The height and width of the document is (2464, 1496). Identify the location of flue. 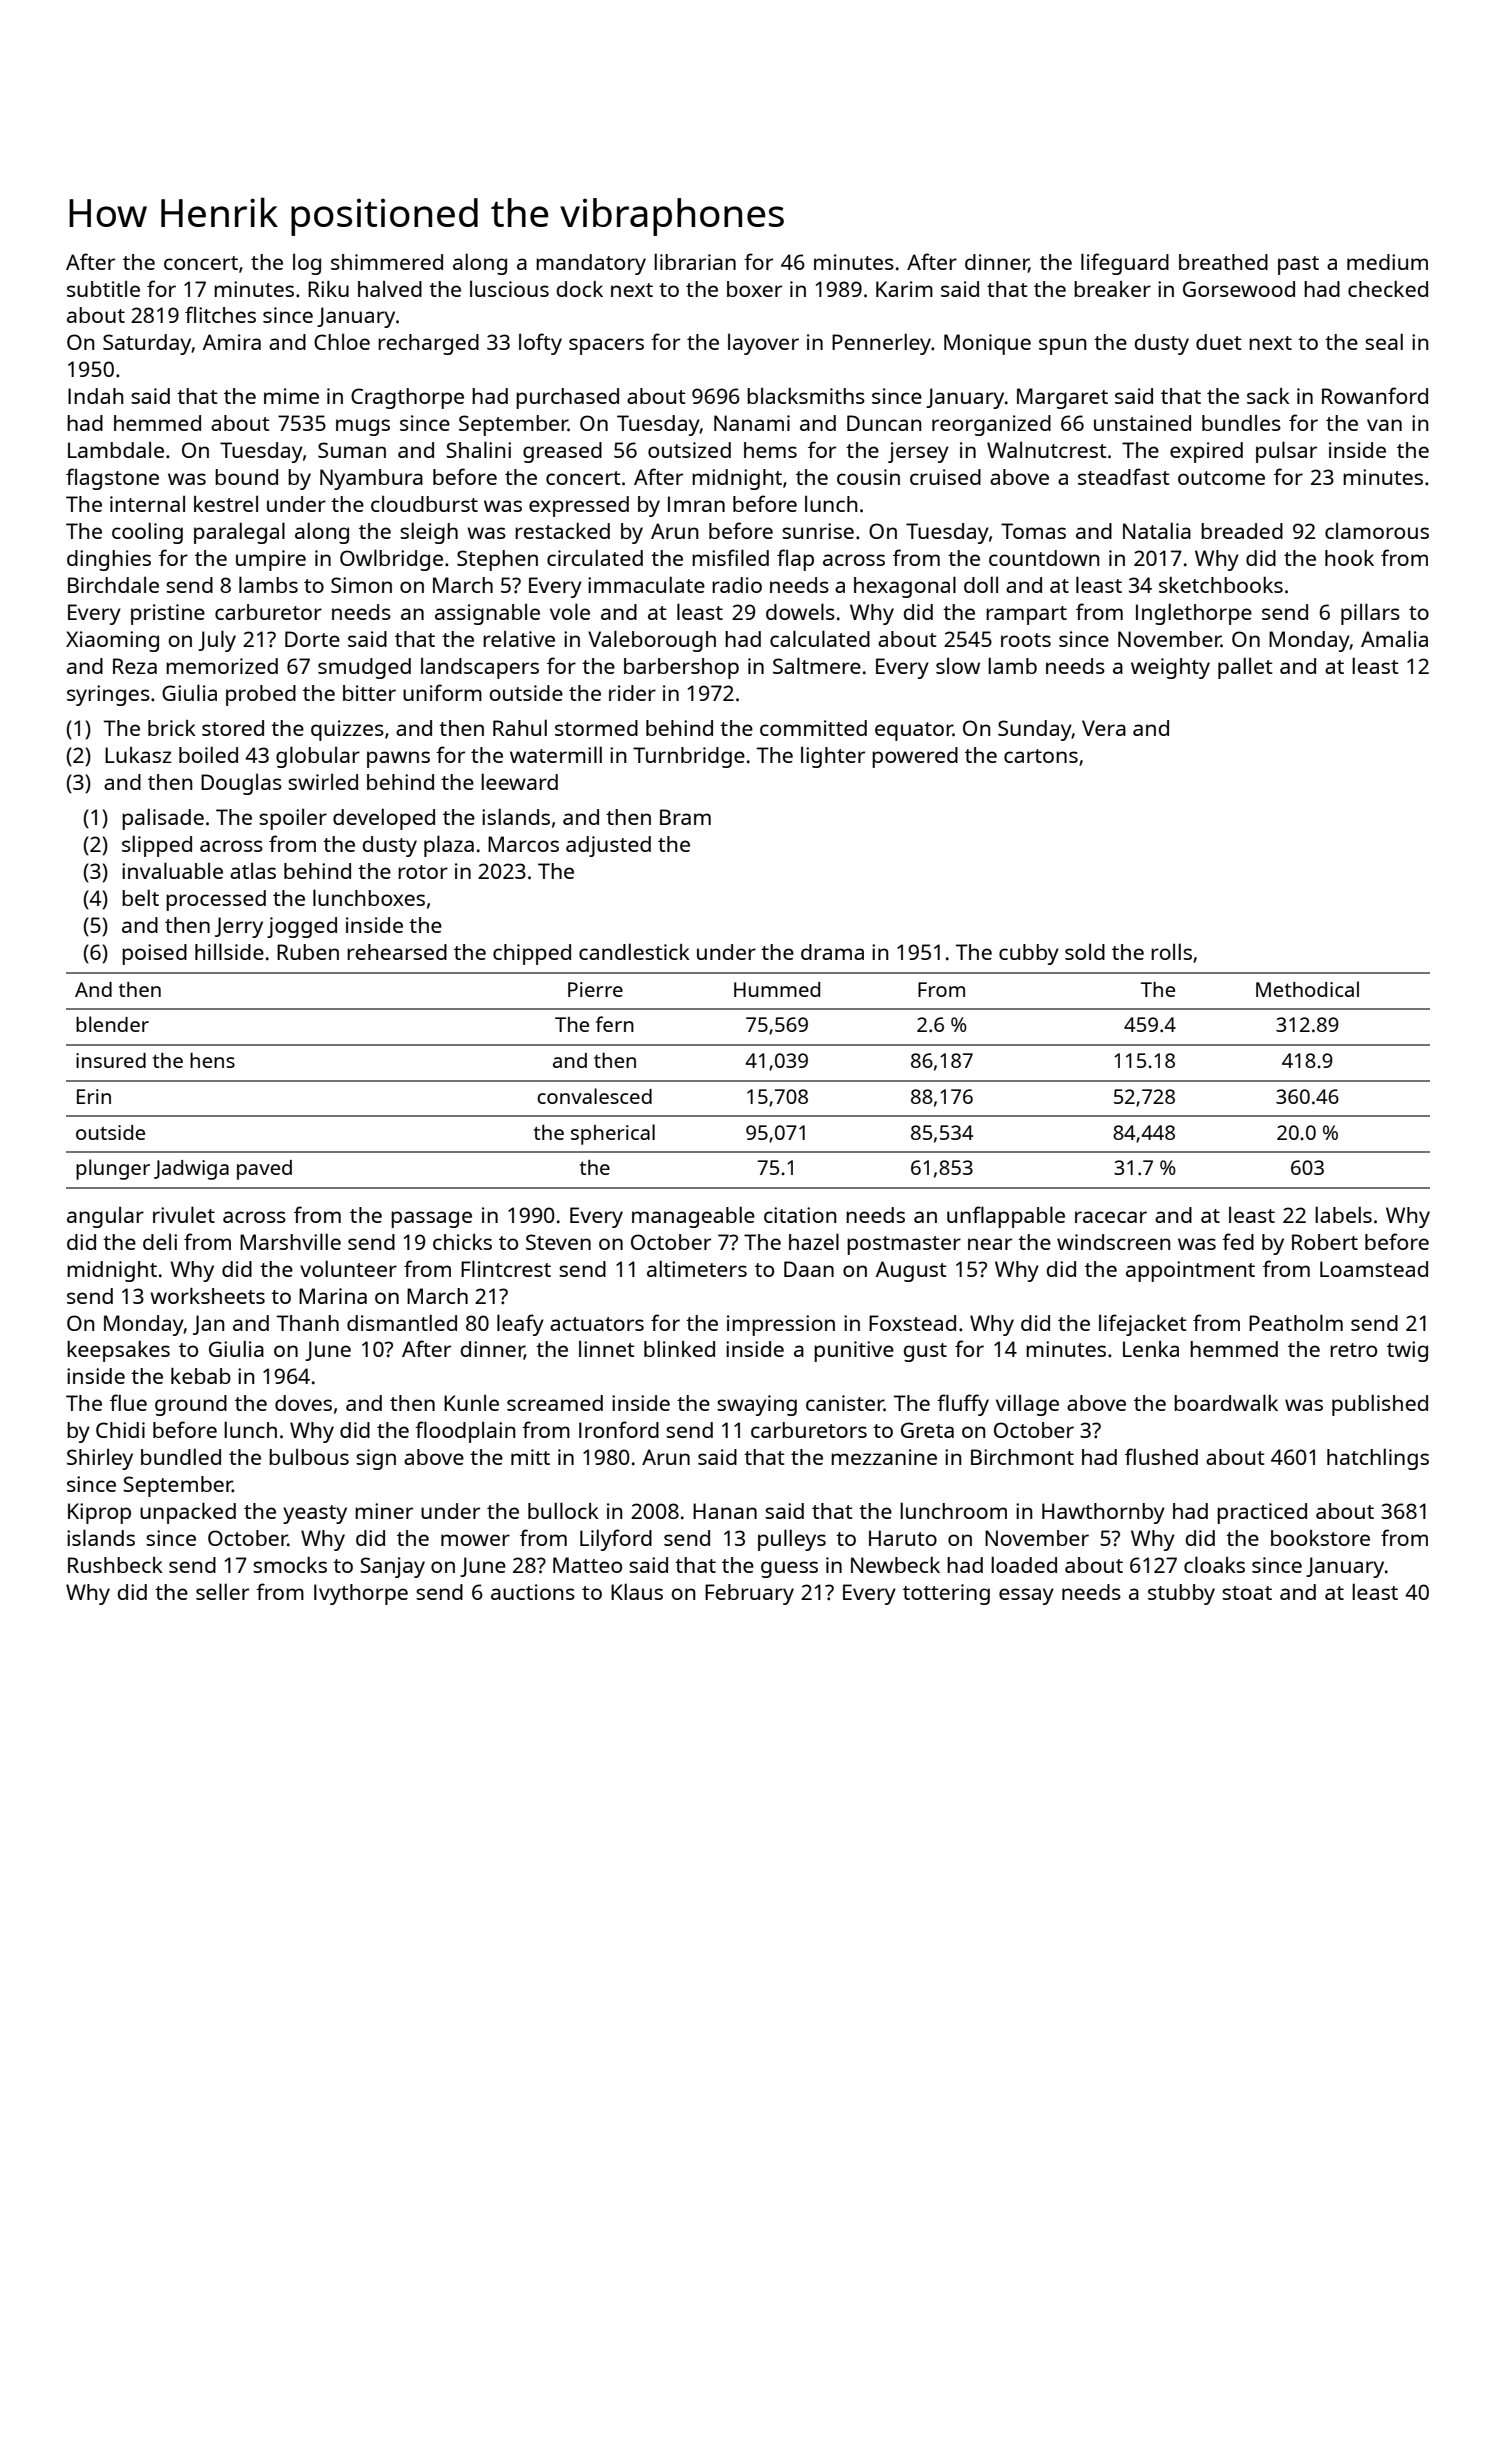
(128, 1402).
